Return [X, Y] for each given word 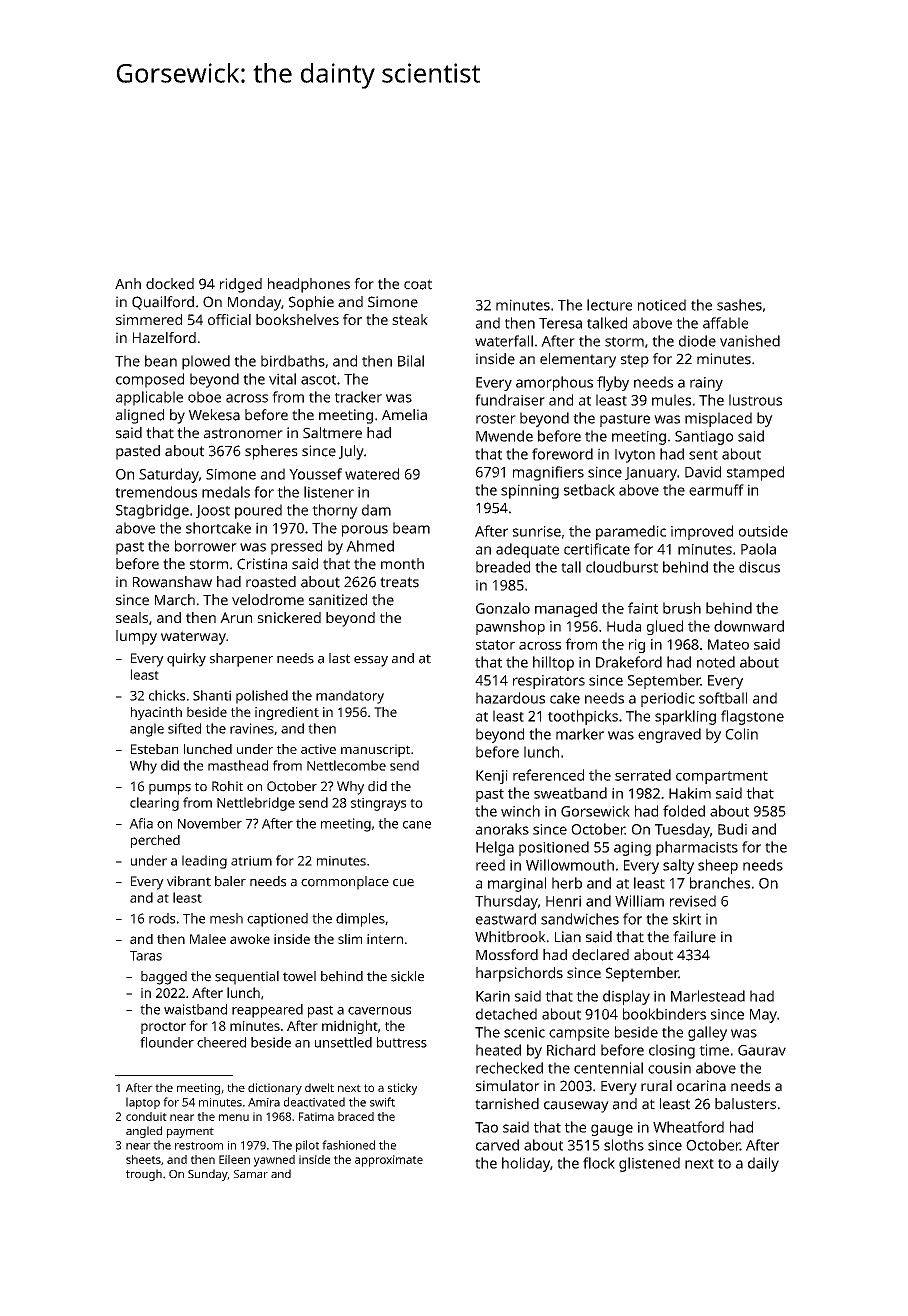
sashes [739, 305]
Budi [732, 829]
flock [599, 1163]
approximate [389, 1161]
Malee [208, 939]
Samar [251, 1174]
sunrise [537, 531]
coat [418, 284]
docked [170, 284]
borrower [206, 546]
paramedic [631, 532]
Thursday [506, 902]
